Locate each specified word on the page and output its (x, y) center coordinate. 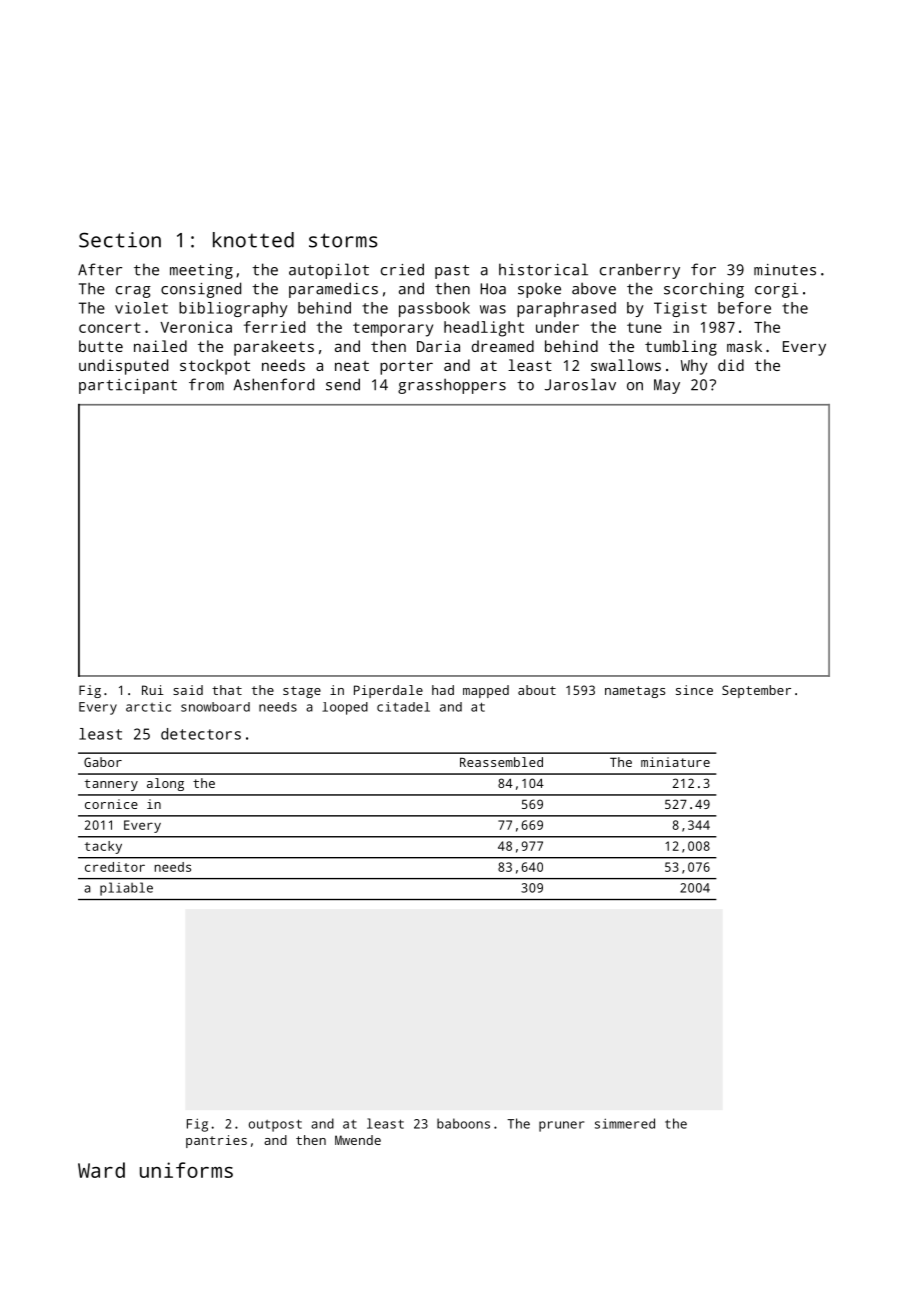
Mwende (358, 1140)
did (731, 365)
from (206, 384)
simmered (625, 1123)
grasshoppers (452, 386)
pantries (216, 1141)
